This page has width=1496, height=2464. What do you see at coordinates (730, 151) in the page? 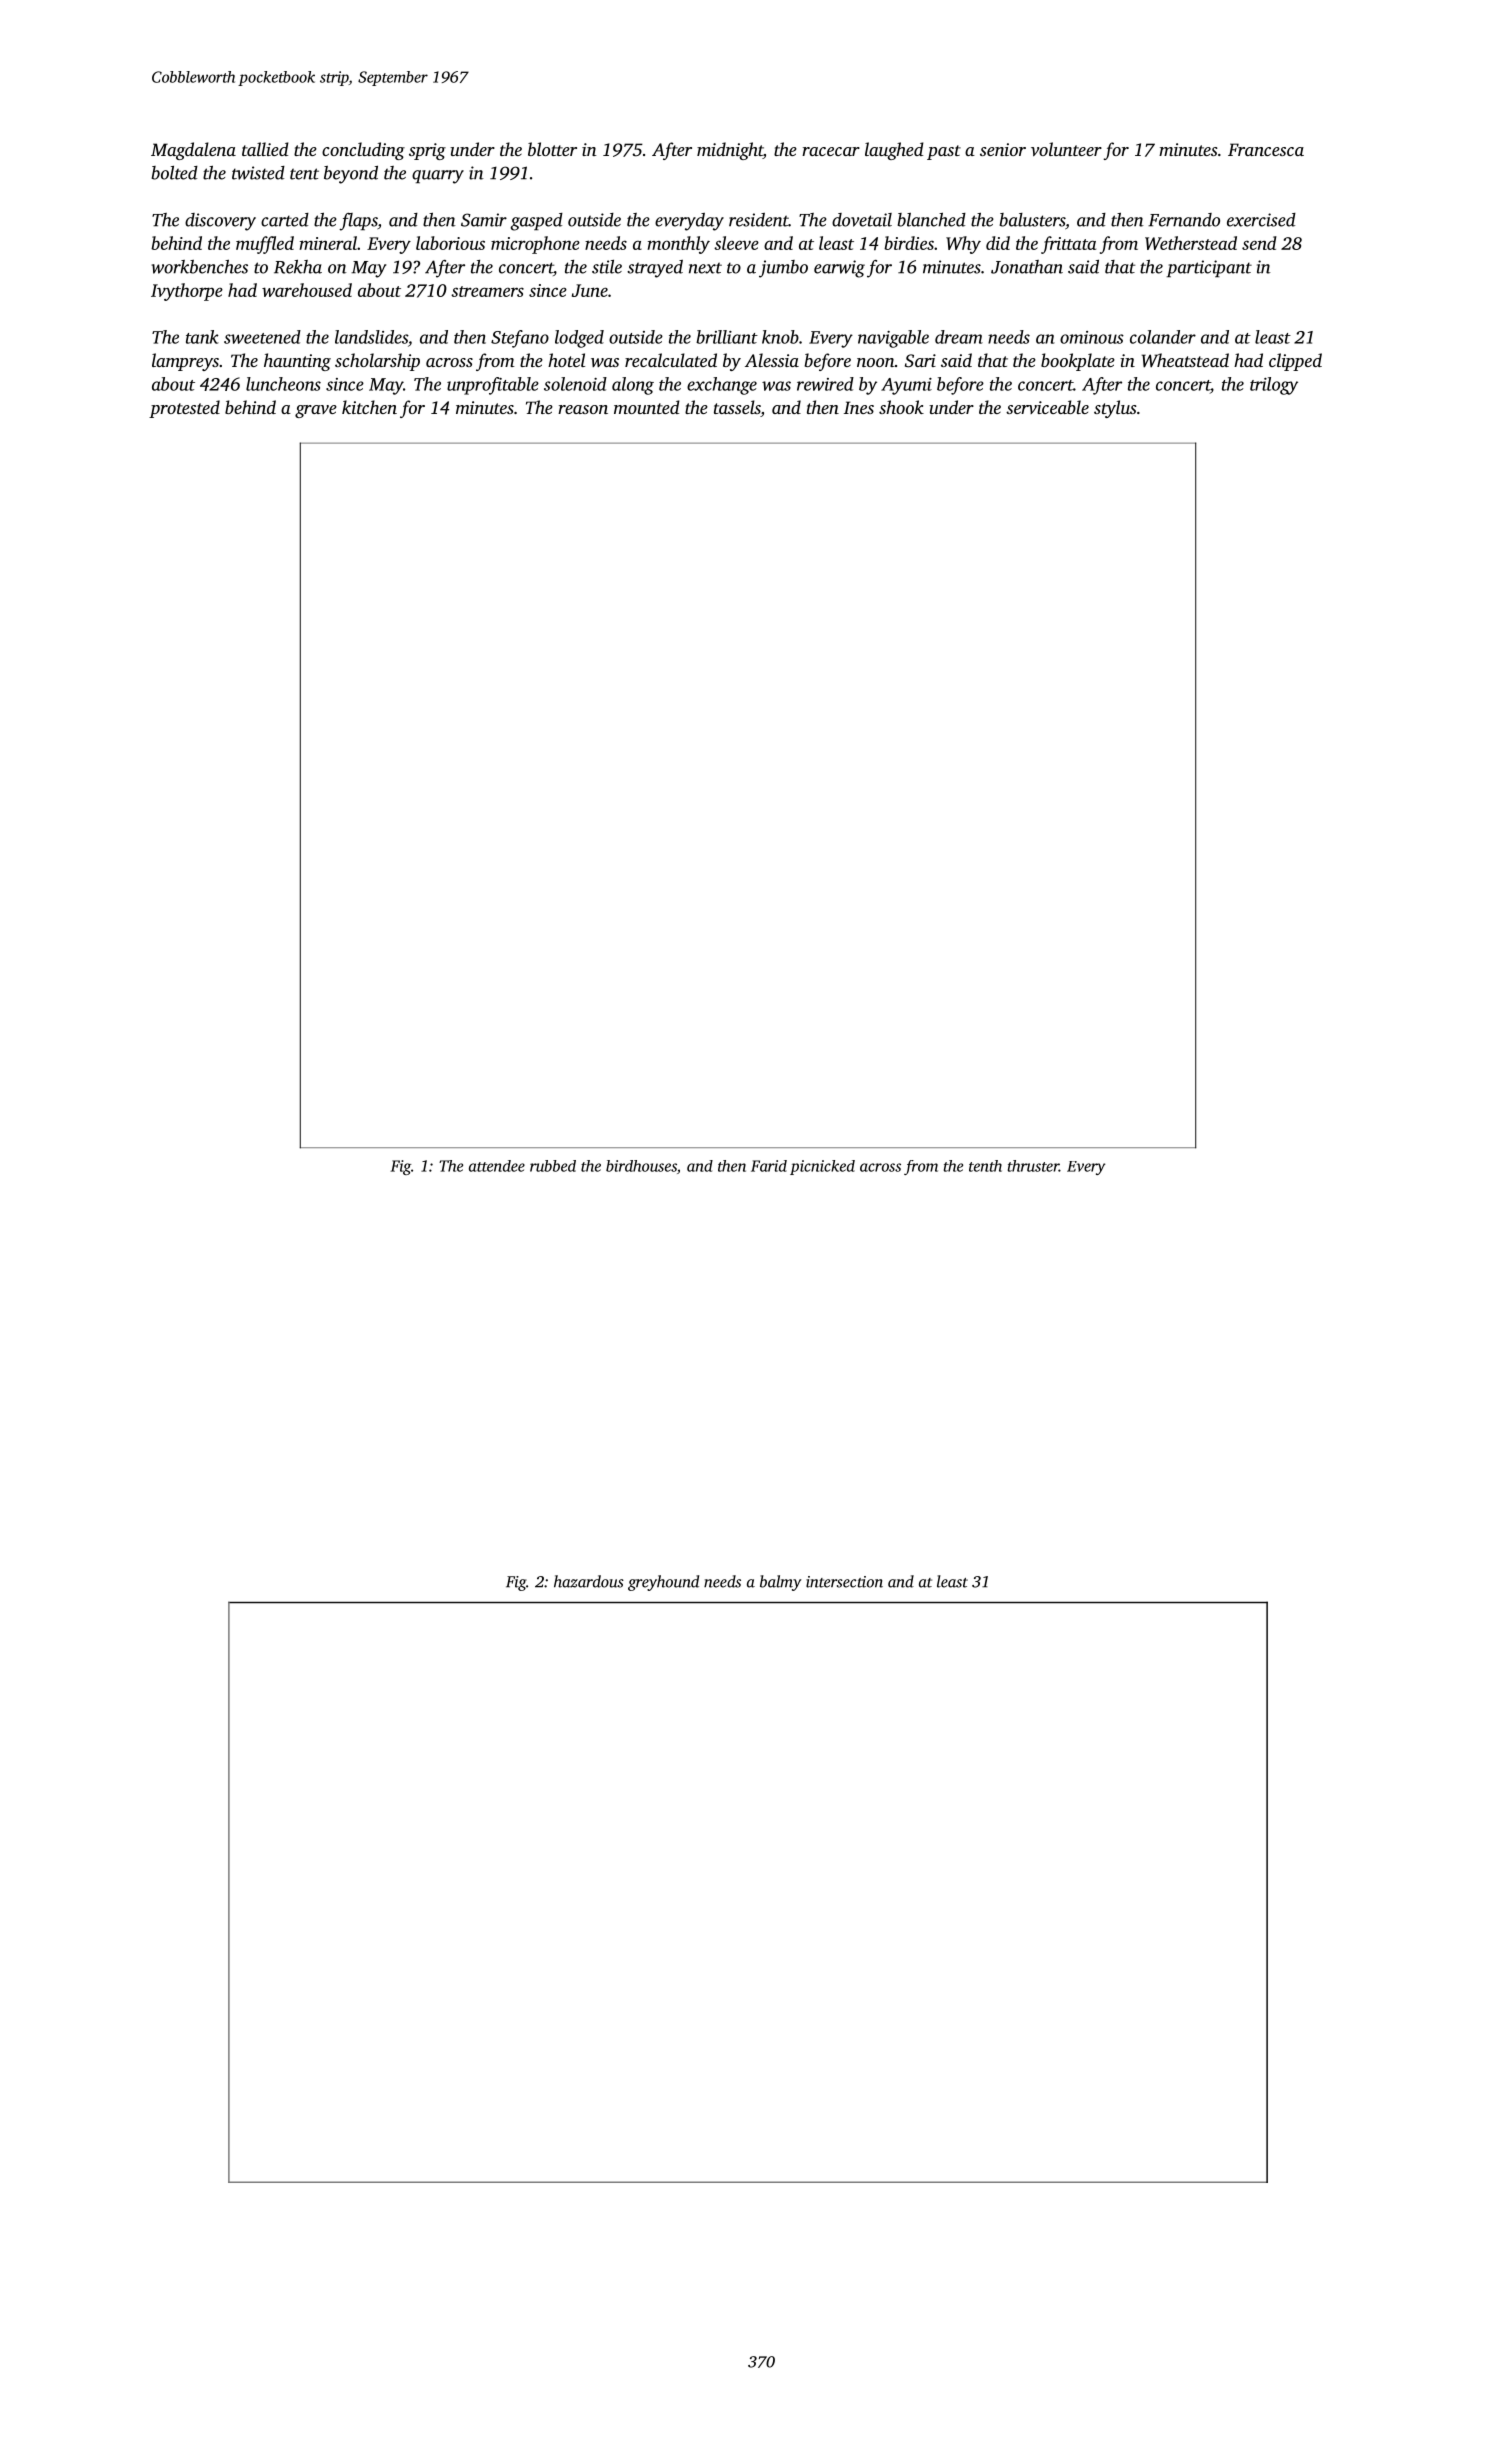
I see `midnight` at bounding box center [730, 151].
